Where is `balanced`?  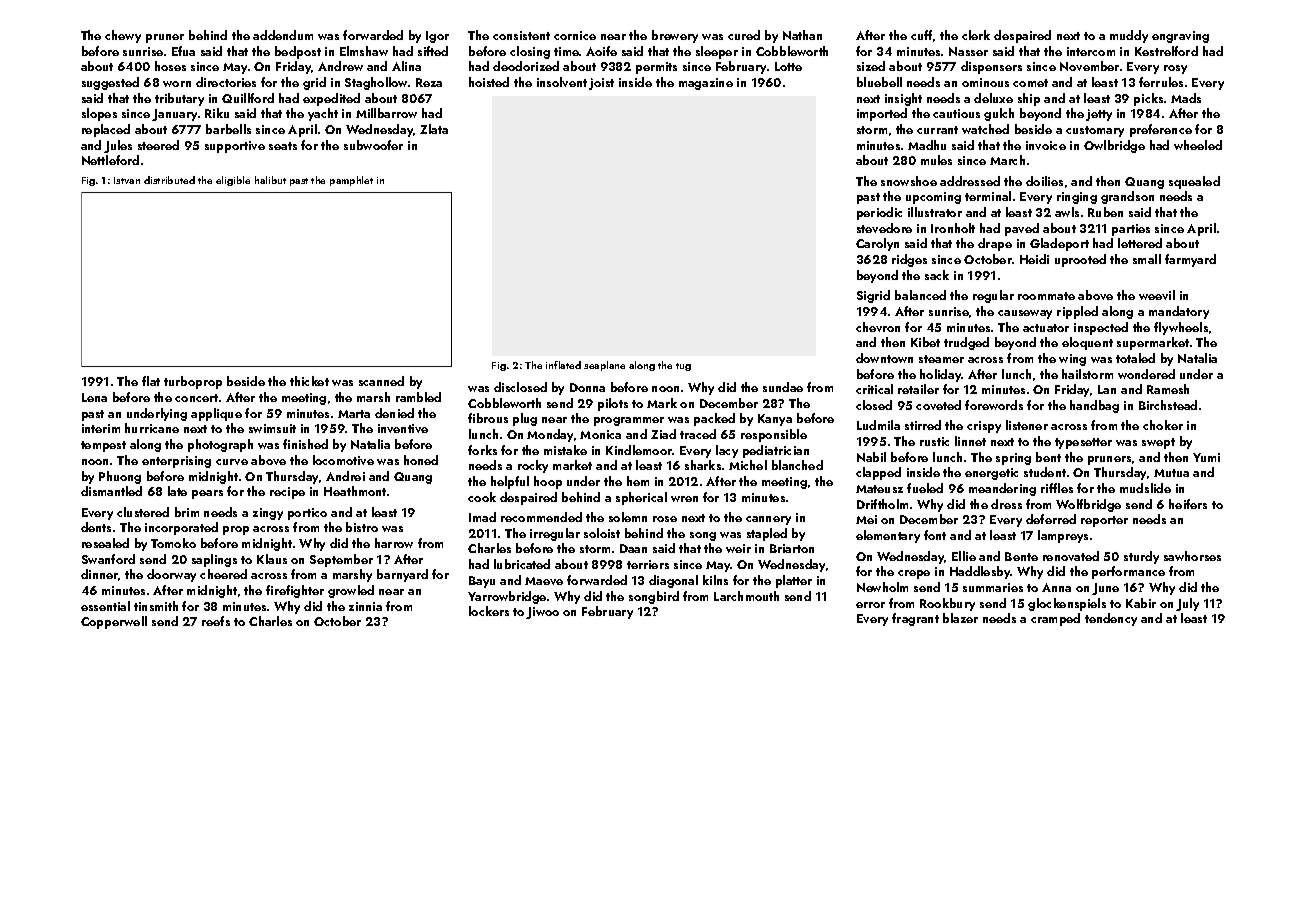
balanced is located at coordinates (920, 295).
